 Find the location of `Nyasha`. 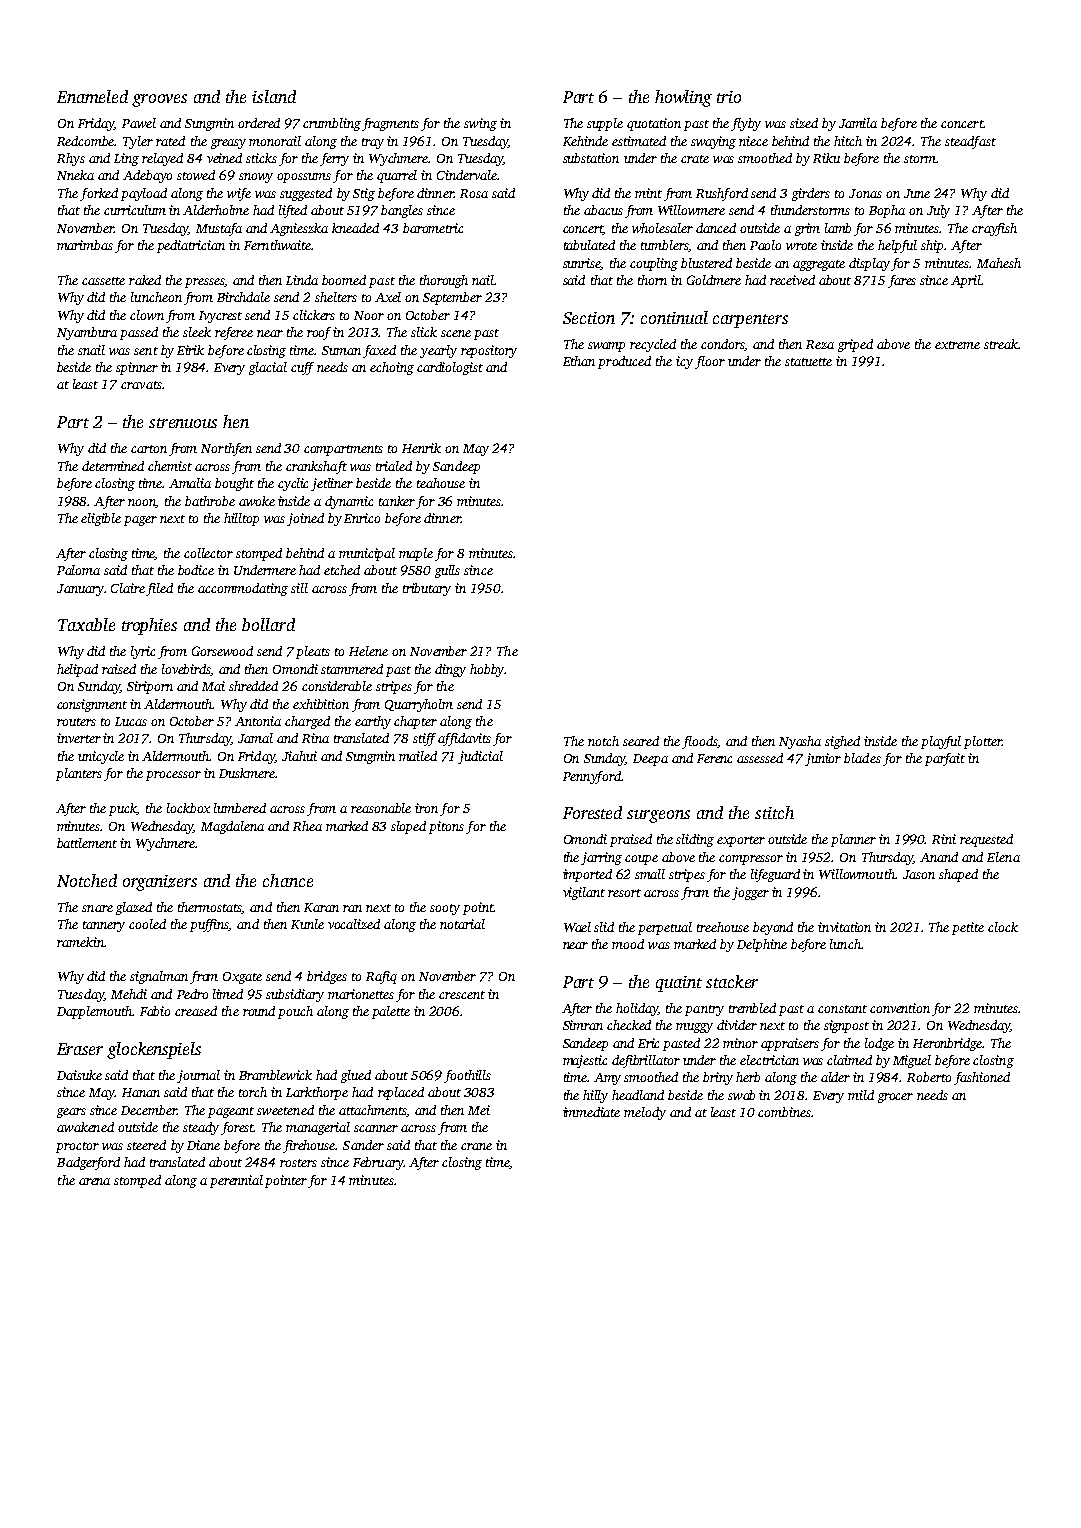

Nyasha is located at coordinates (800, 742).
